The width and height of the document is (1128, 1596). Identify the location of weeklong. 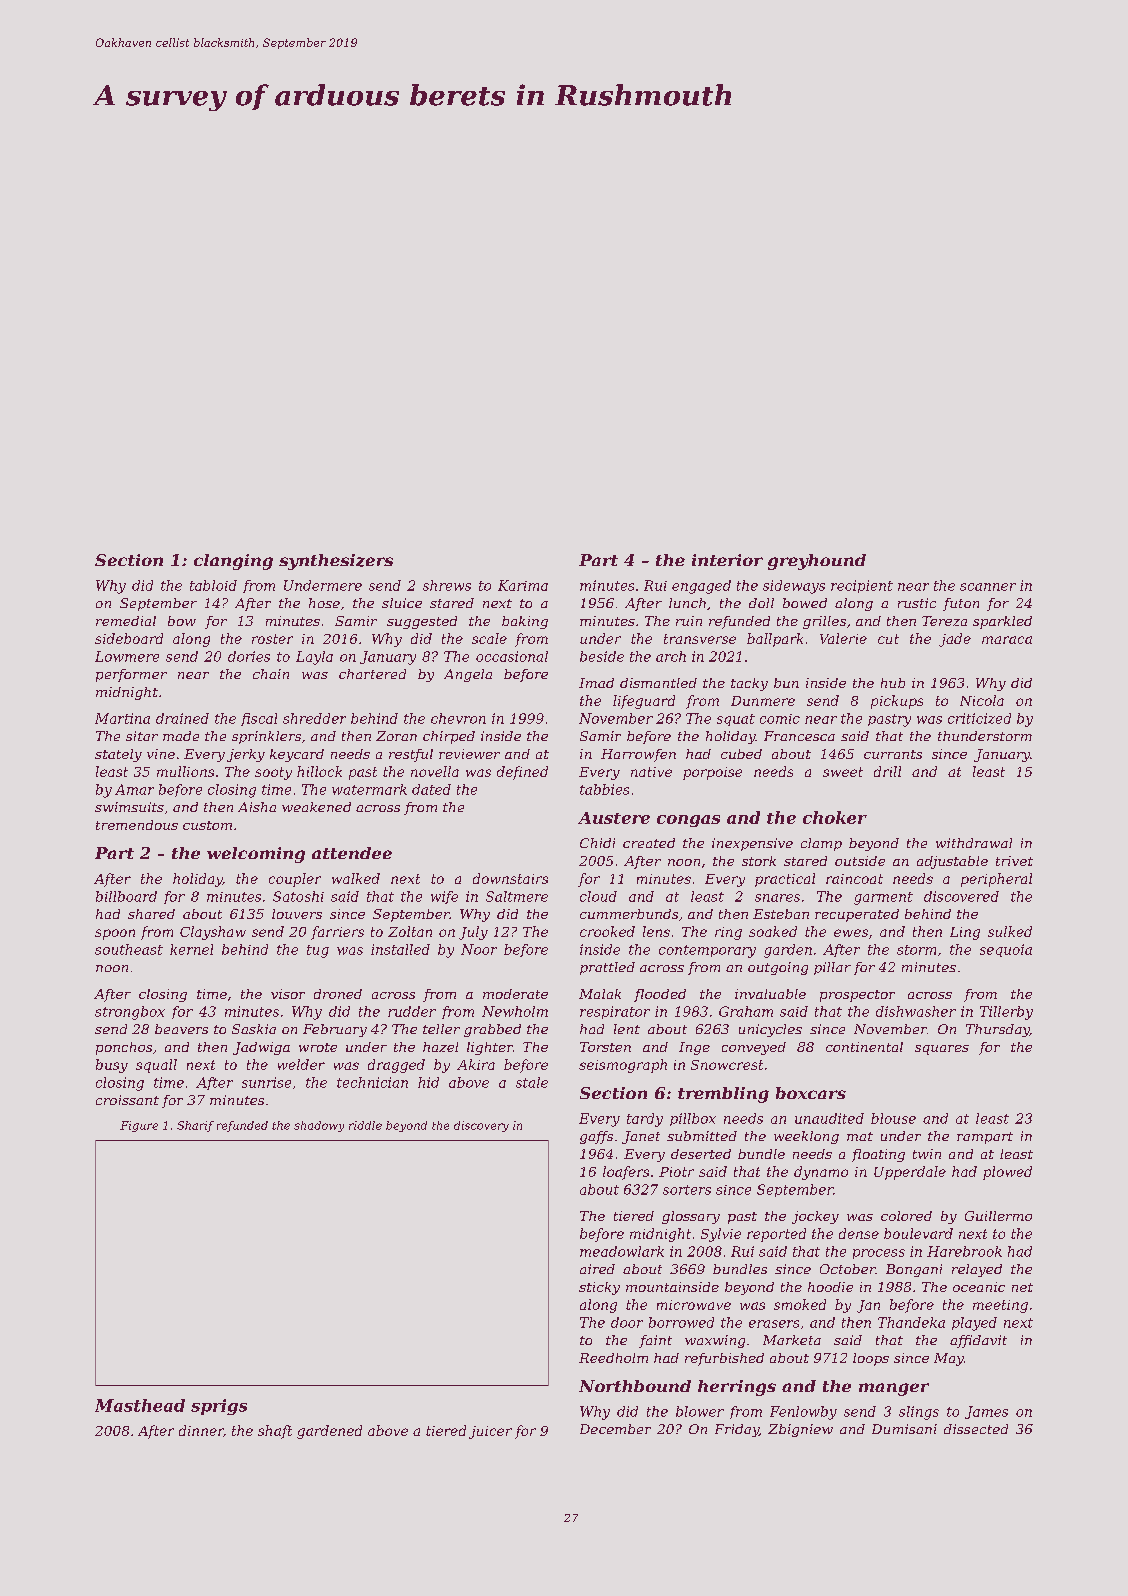
(806, 1137).
